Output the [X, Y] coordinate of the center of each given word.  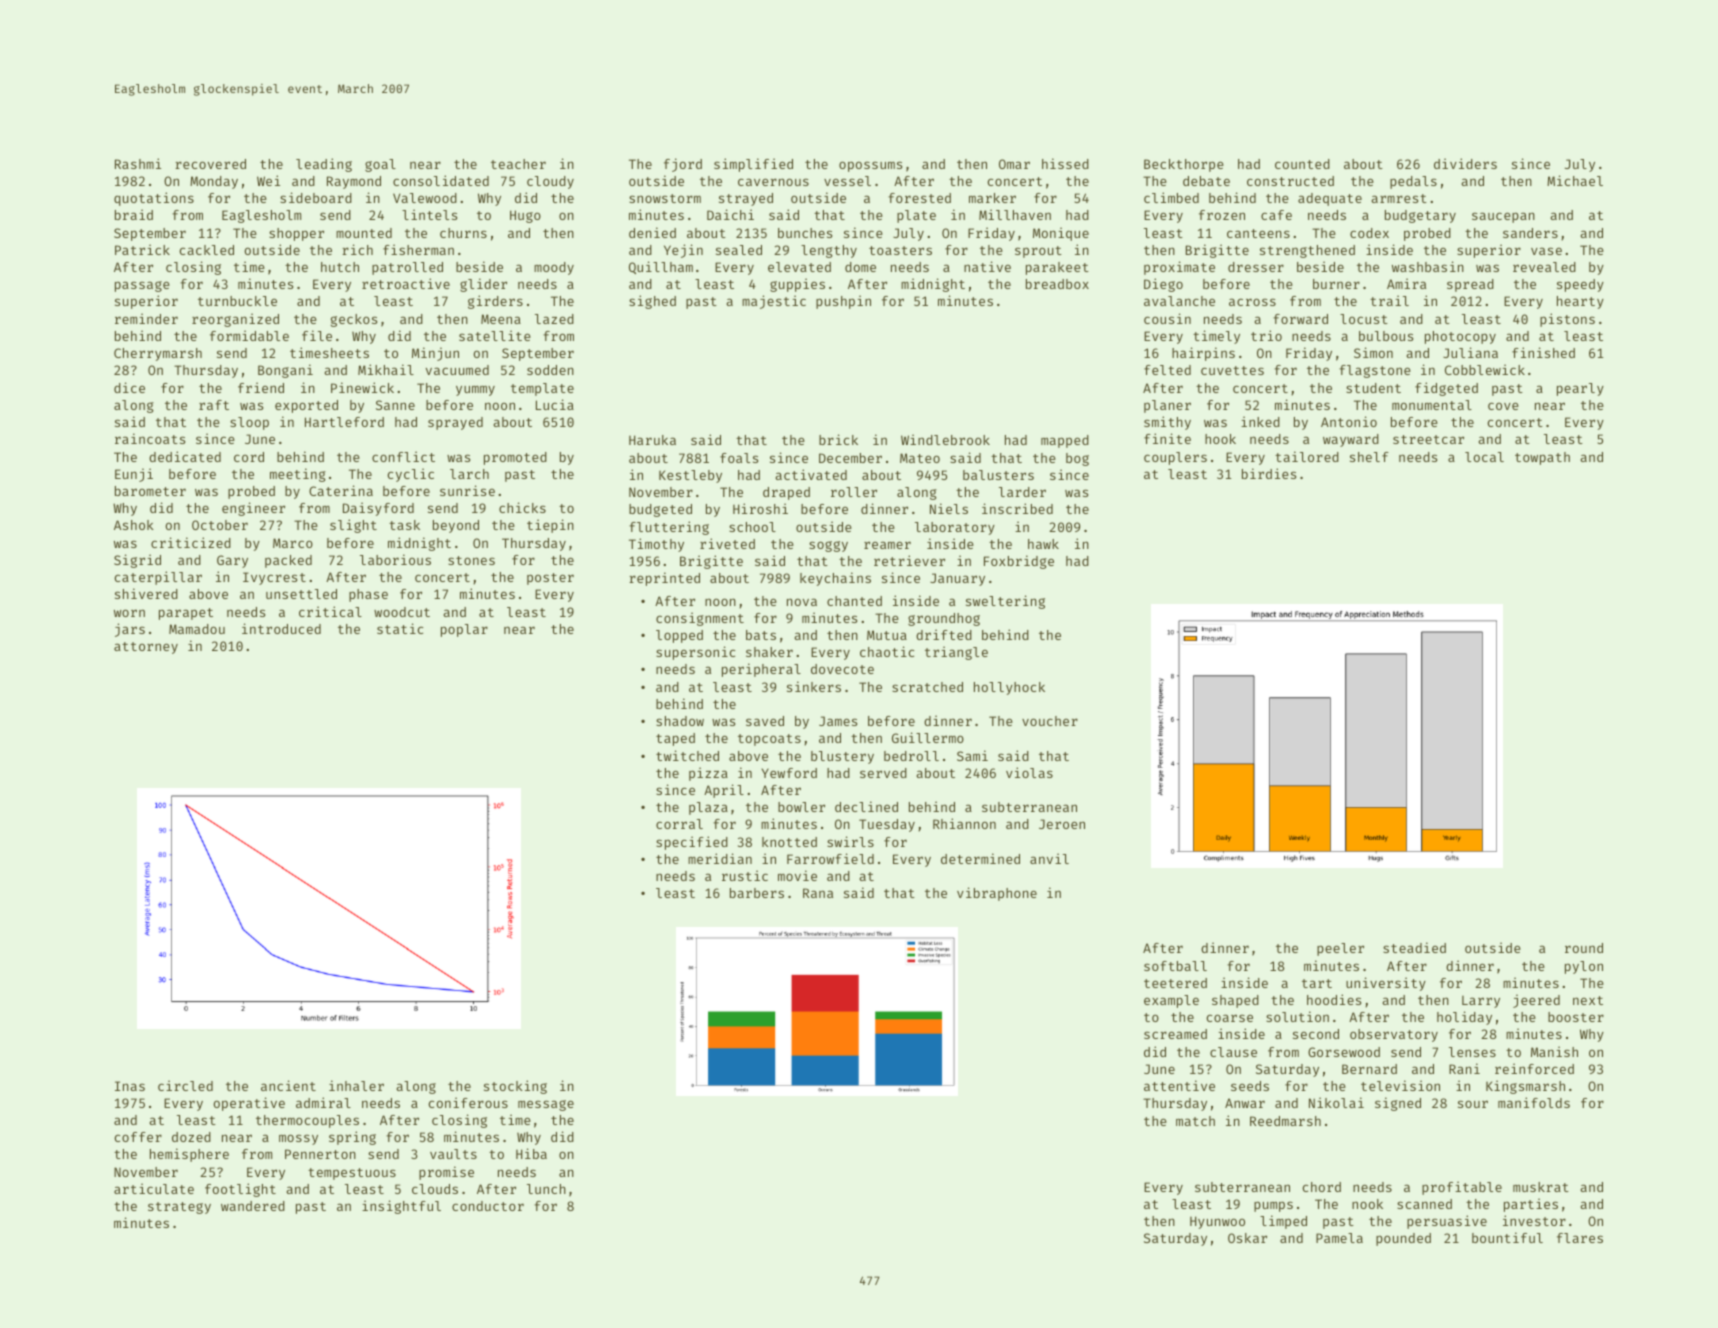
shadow [680, 721]
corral [679, 824]
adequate [1330, 199]
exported [306, 406]
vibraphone [997, 894]
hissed [1065, 163]
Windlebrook [945, 439]
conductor [488, 1206]
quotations [154, 199]
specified [692, 843]
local [1484, 457]
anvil [1049, 858]
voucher [1050, 721]
